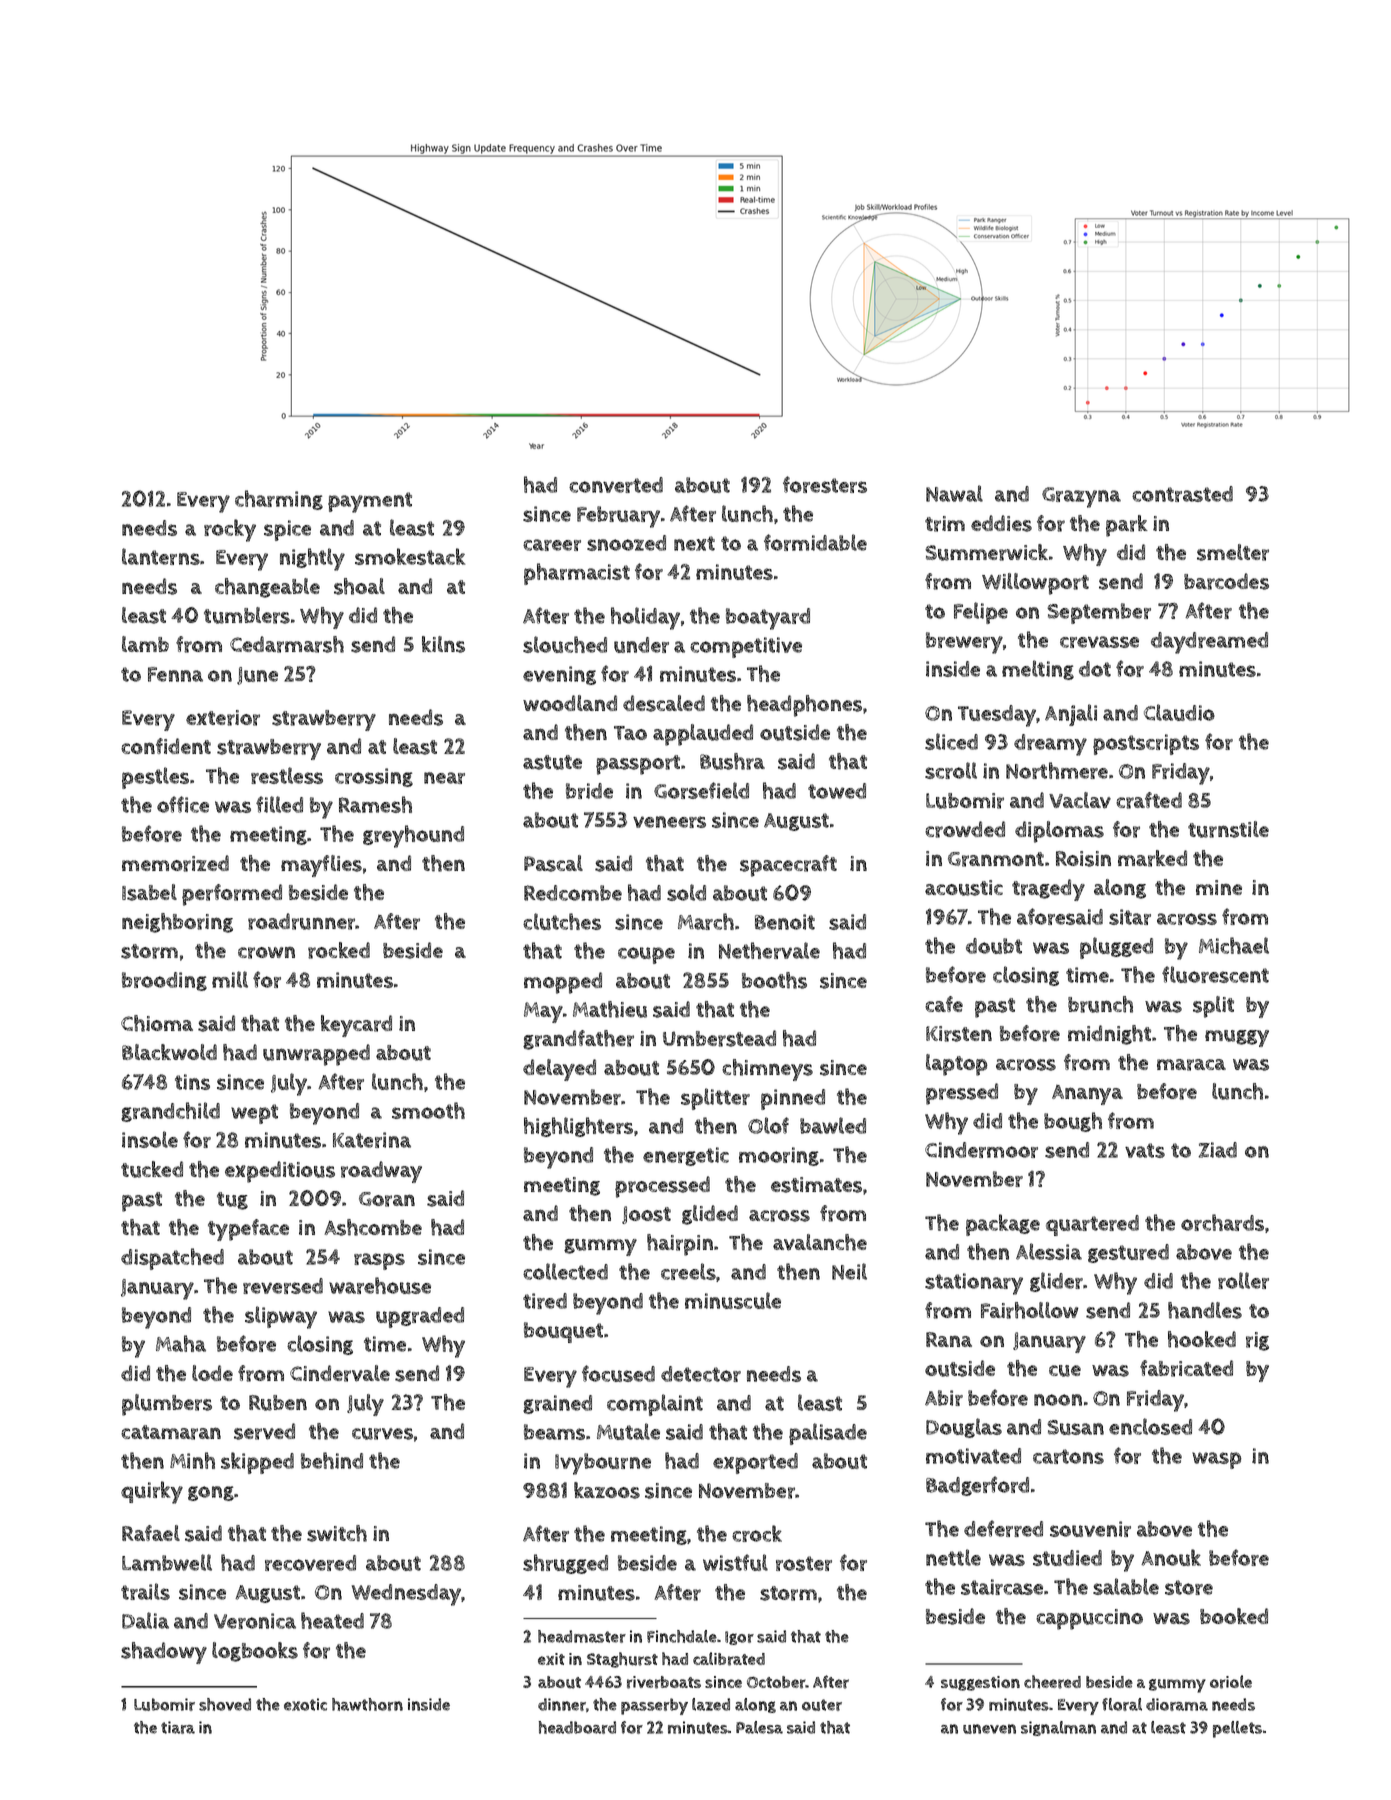 The width and height of the image is (1391, 1800). Describe the element at coordinates (1217, 1460) in the image. I see `wasp` at that location.
